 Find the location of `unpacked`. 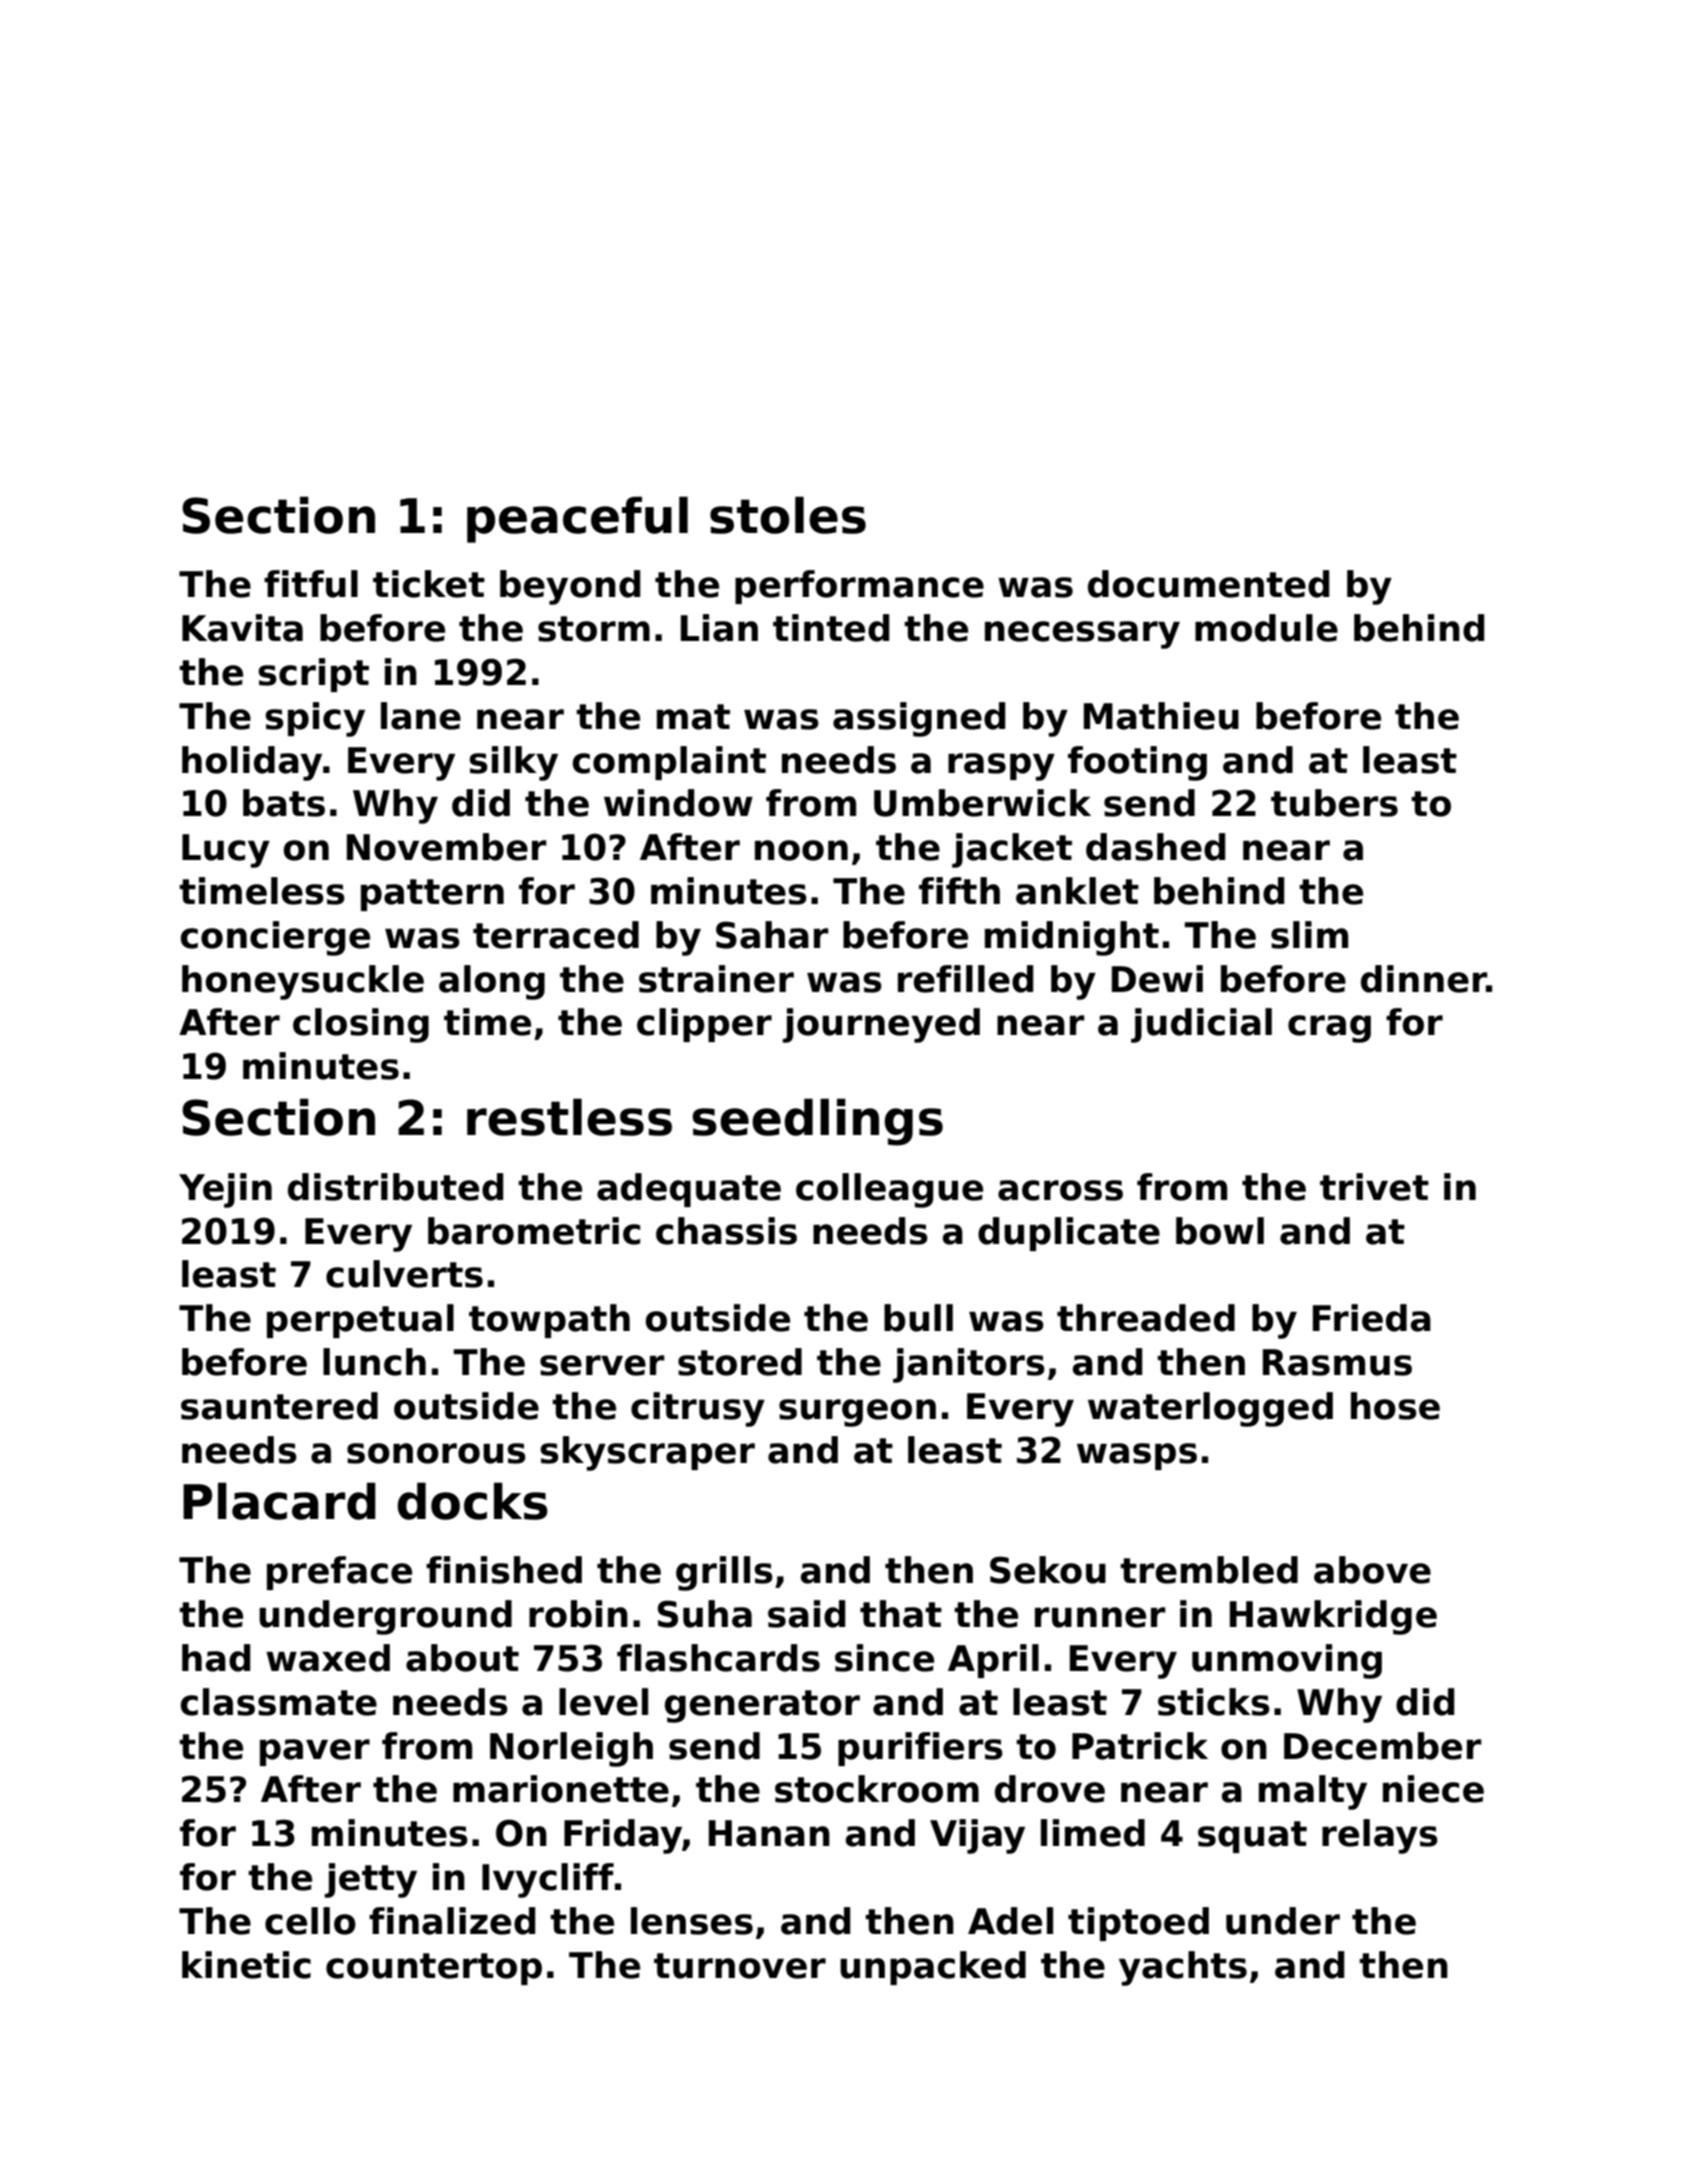

unpacked is located at coordinates (933, 1968).
